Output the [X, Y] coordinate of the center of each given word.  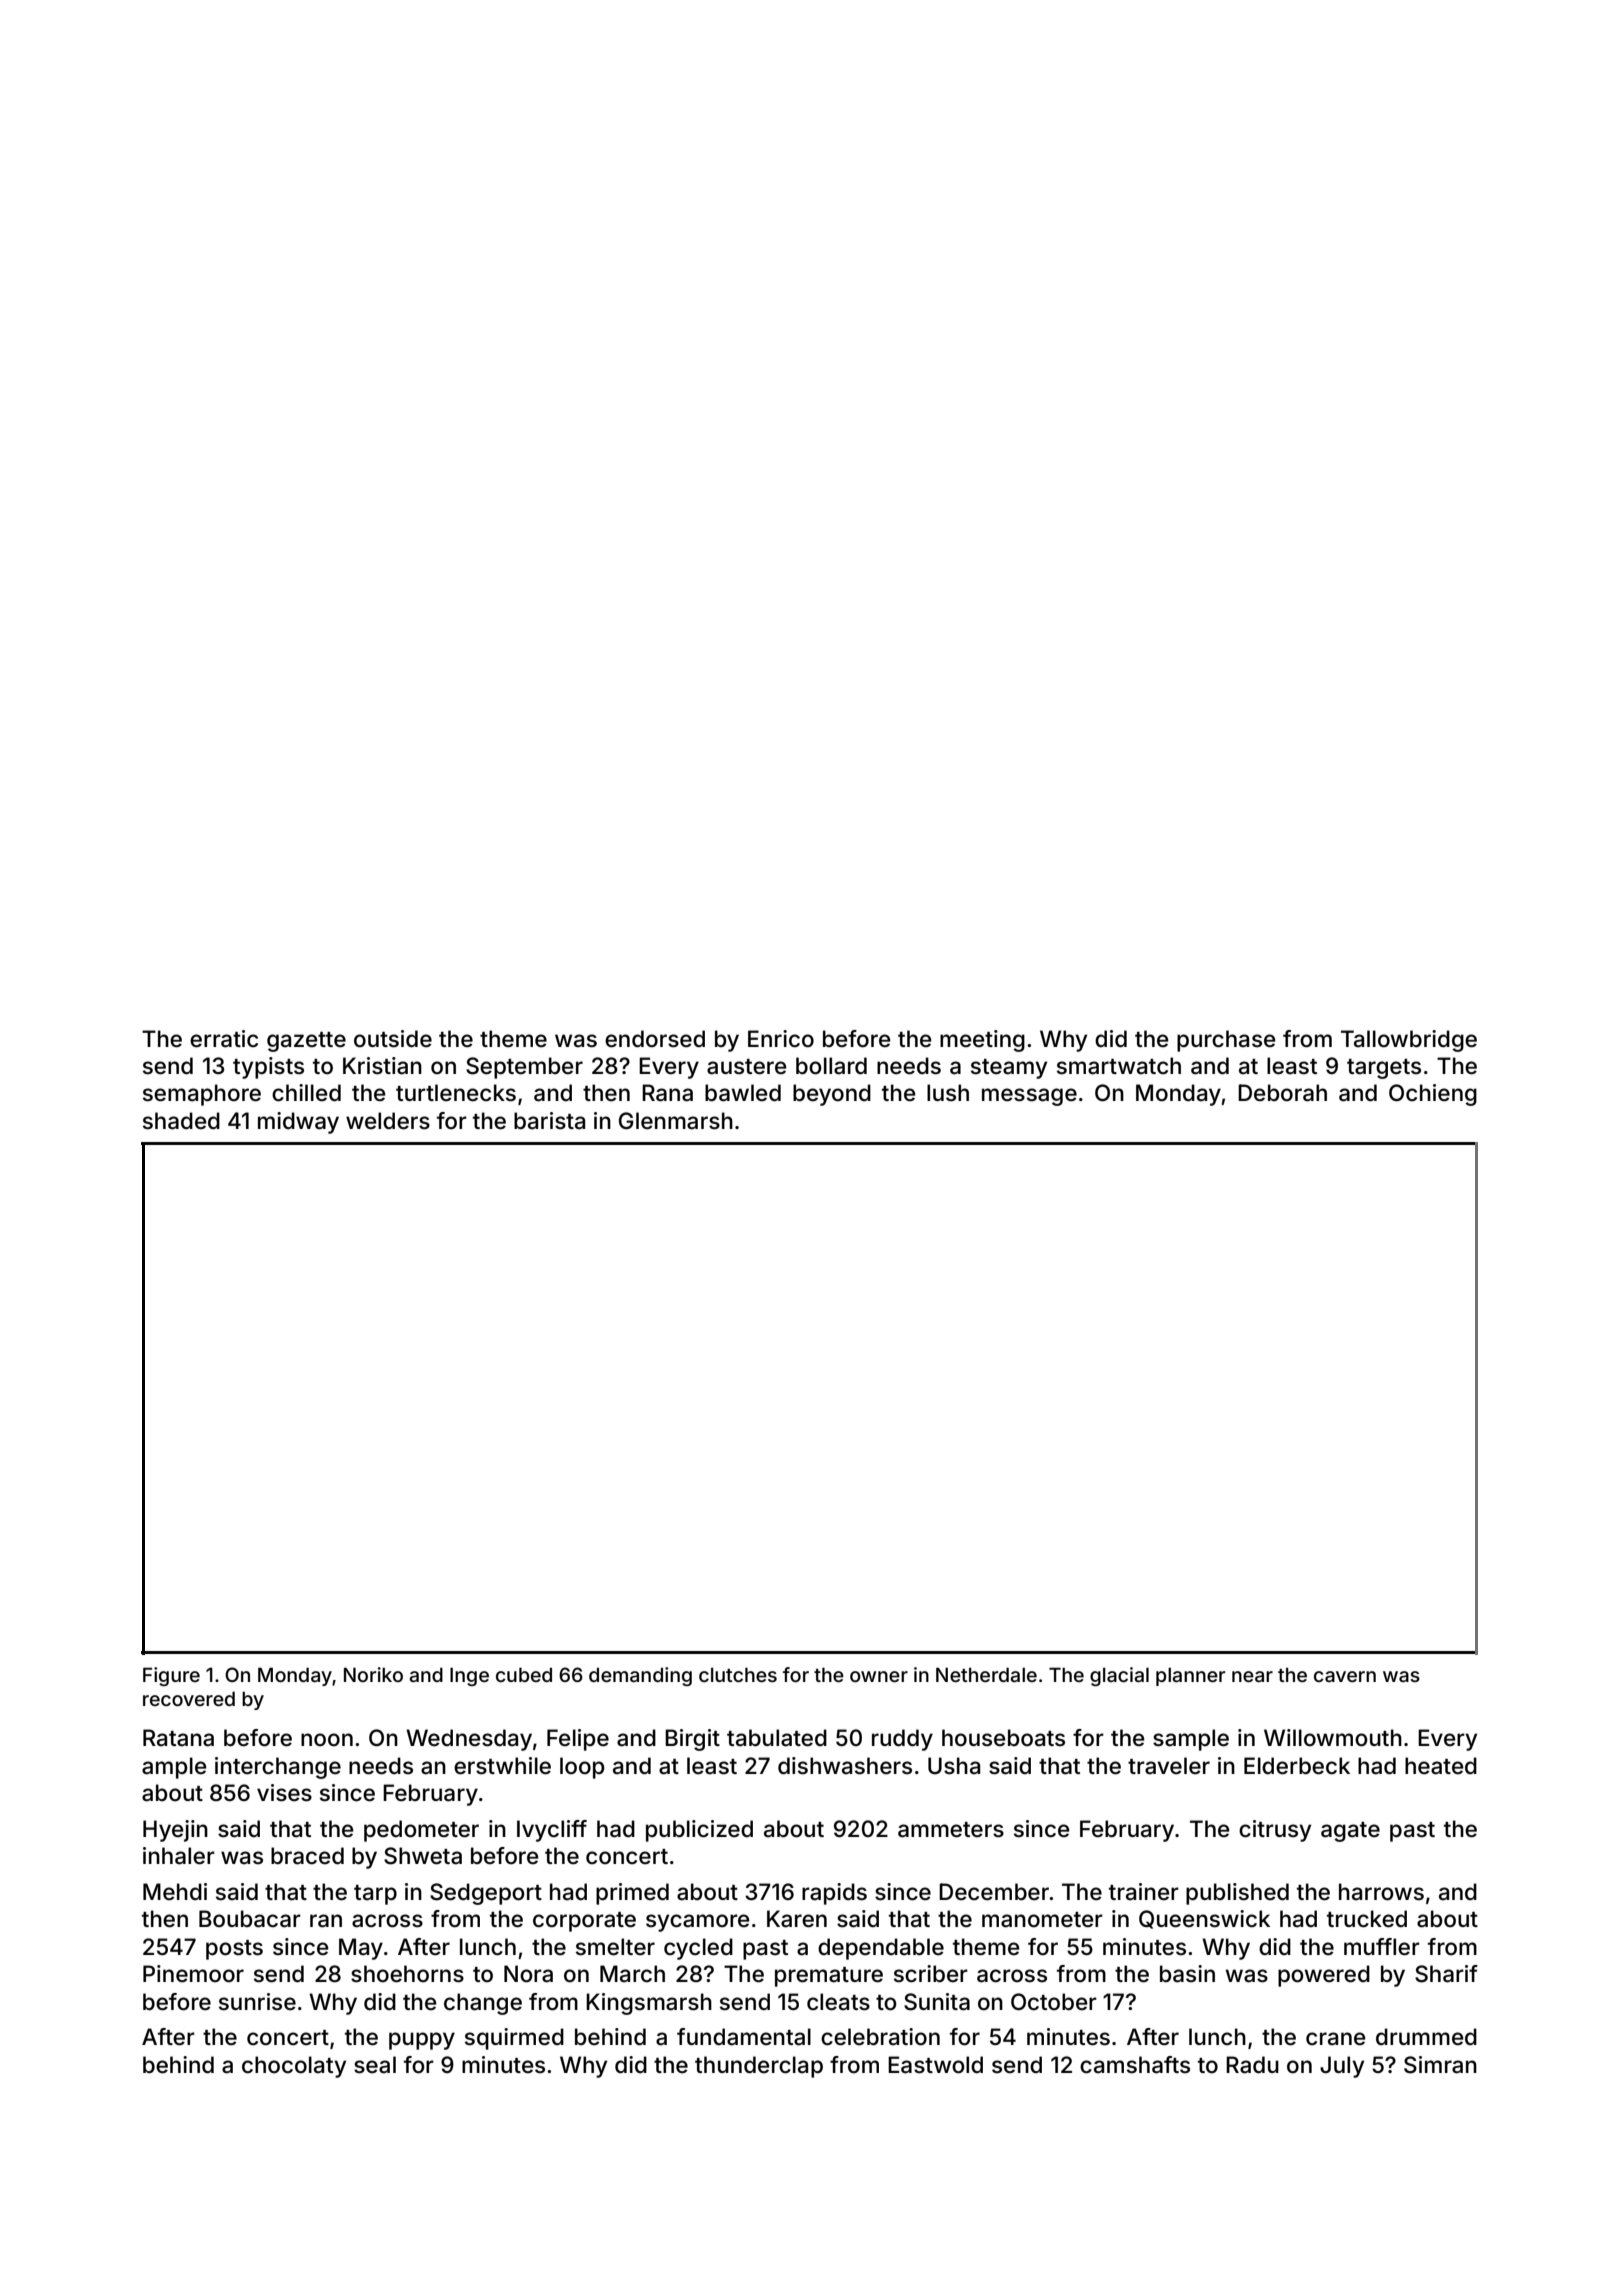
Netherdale [986, 1674]
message [1029, 1097]
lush [948, 1092]
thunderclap [759, 2067]
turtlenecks [456, 1093]
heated [1441, 1766]
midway [298, 1123]
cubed [524, 1675]
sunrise [257, 2002]
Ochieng [1433, 1095]
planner [1190, 1677]
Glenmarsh [676, 1121]
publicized [699, 1831]
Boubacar [250, 1919]
